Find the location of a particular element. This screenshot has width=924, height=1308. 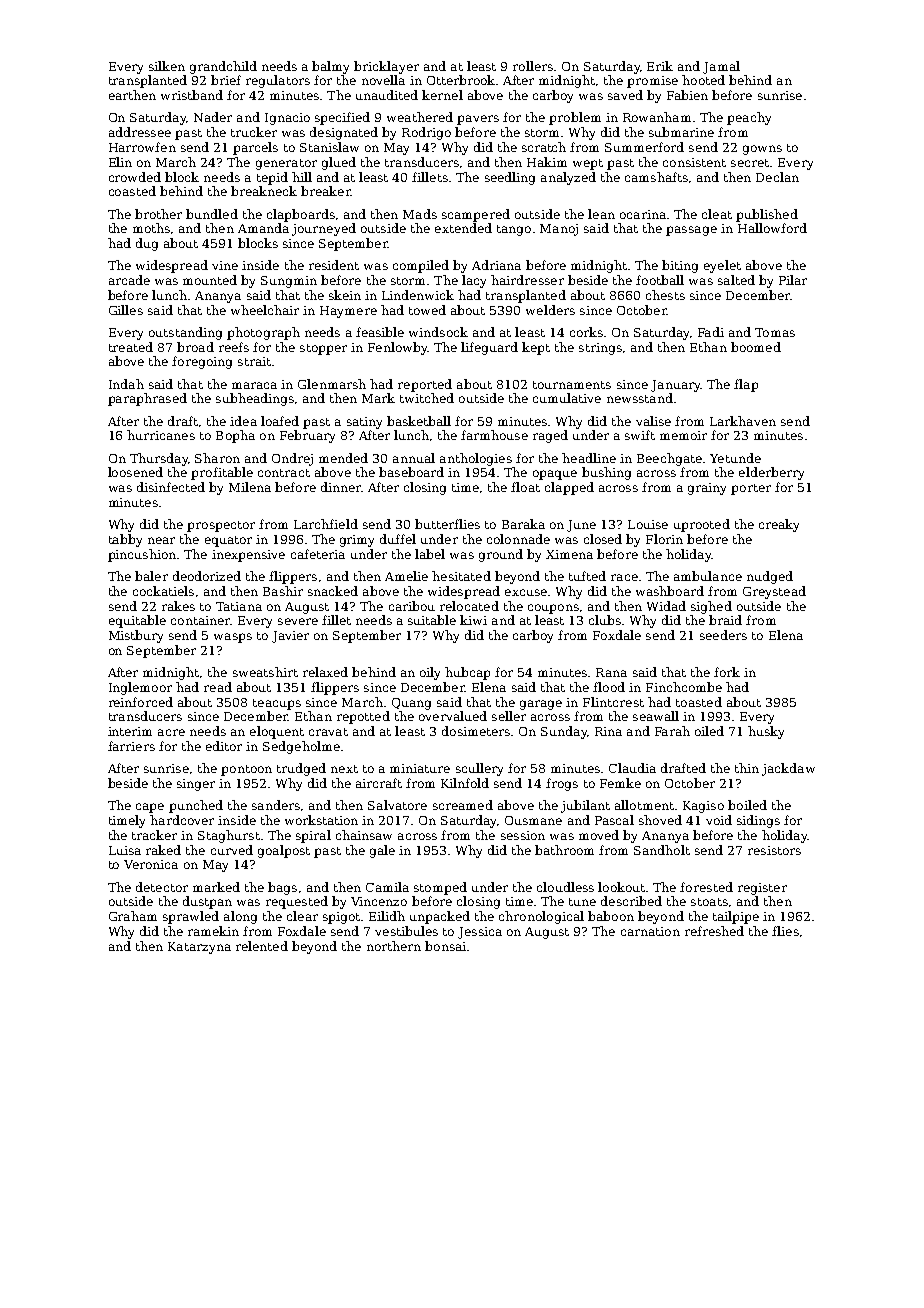

rollers is located at coordinates (533, 66).
